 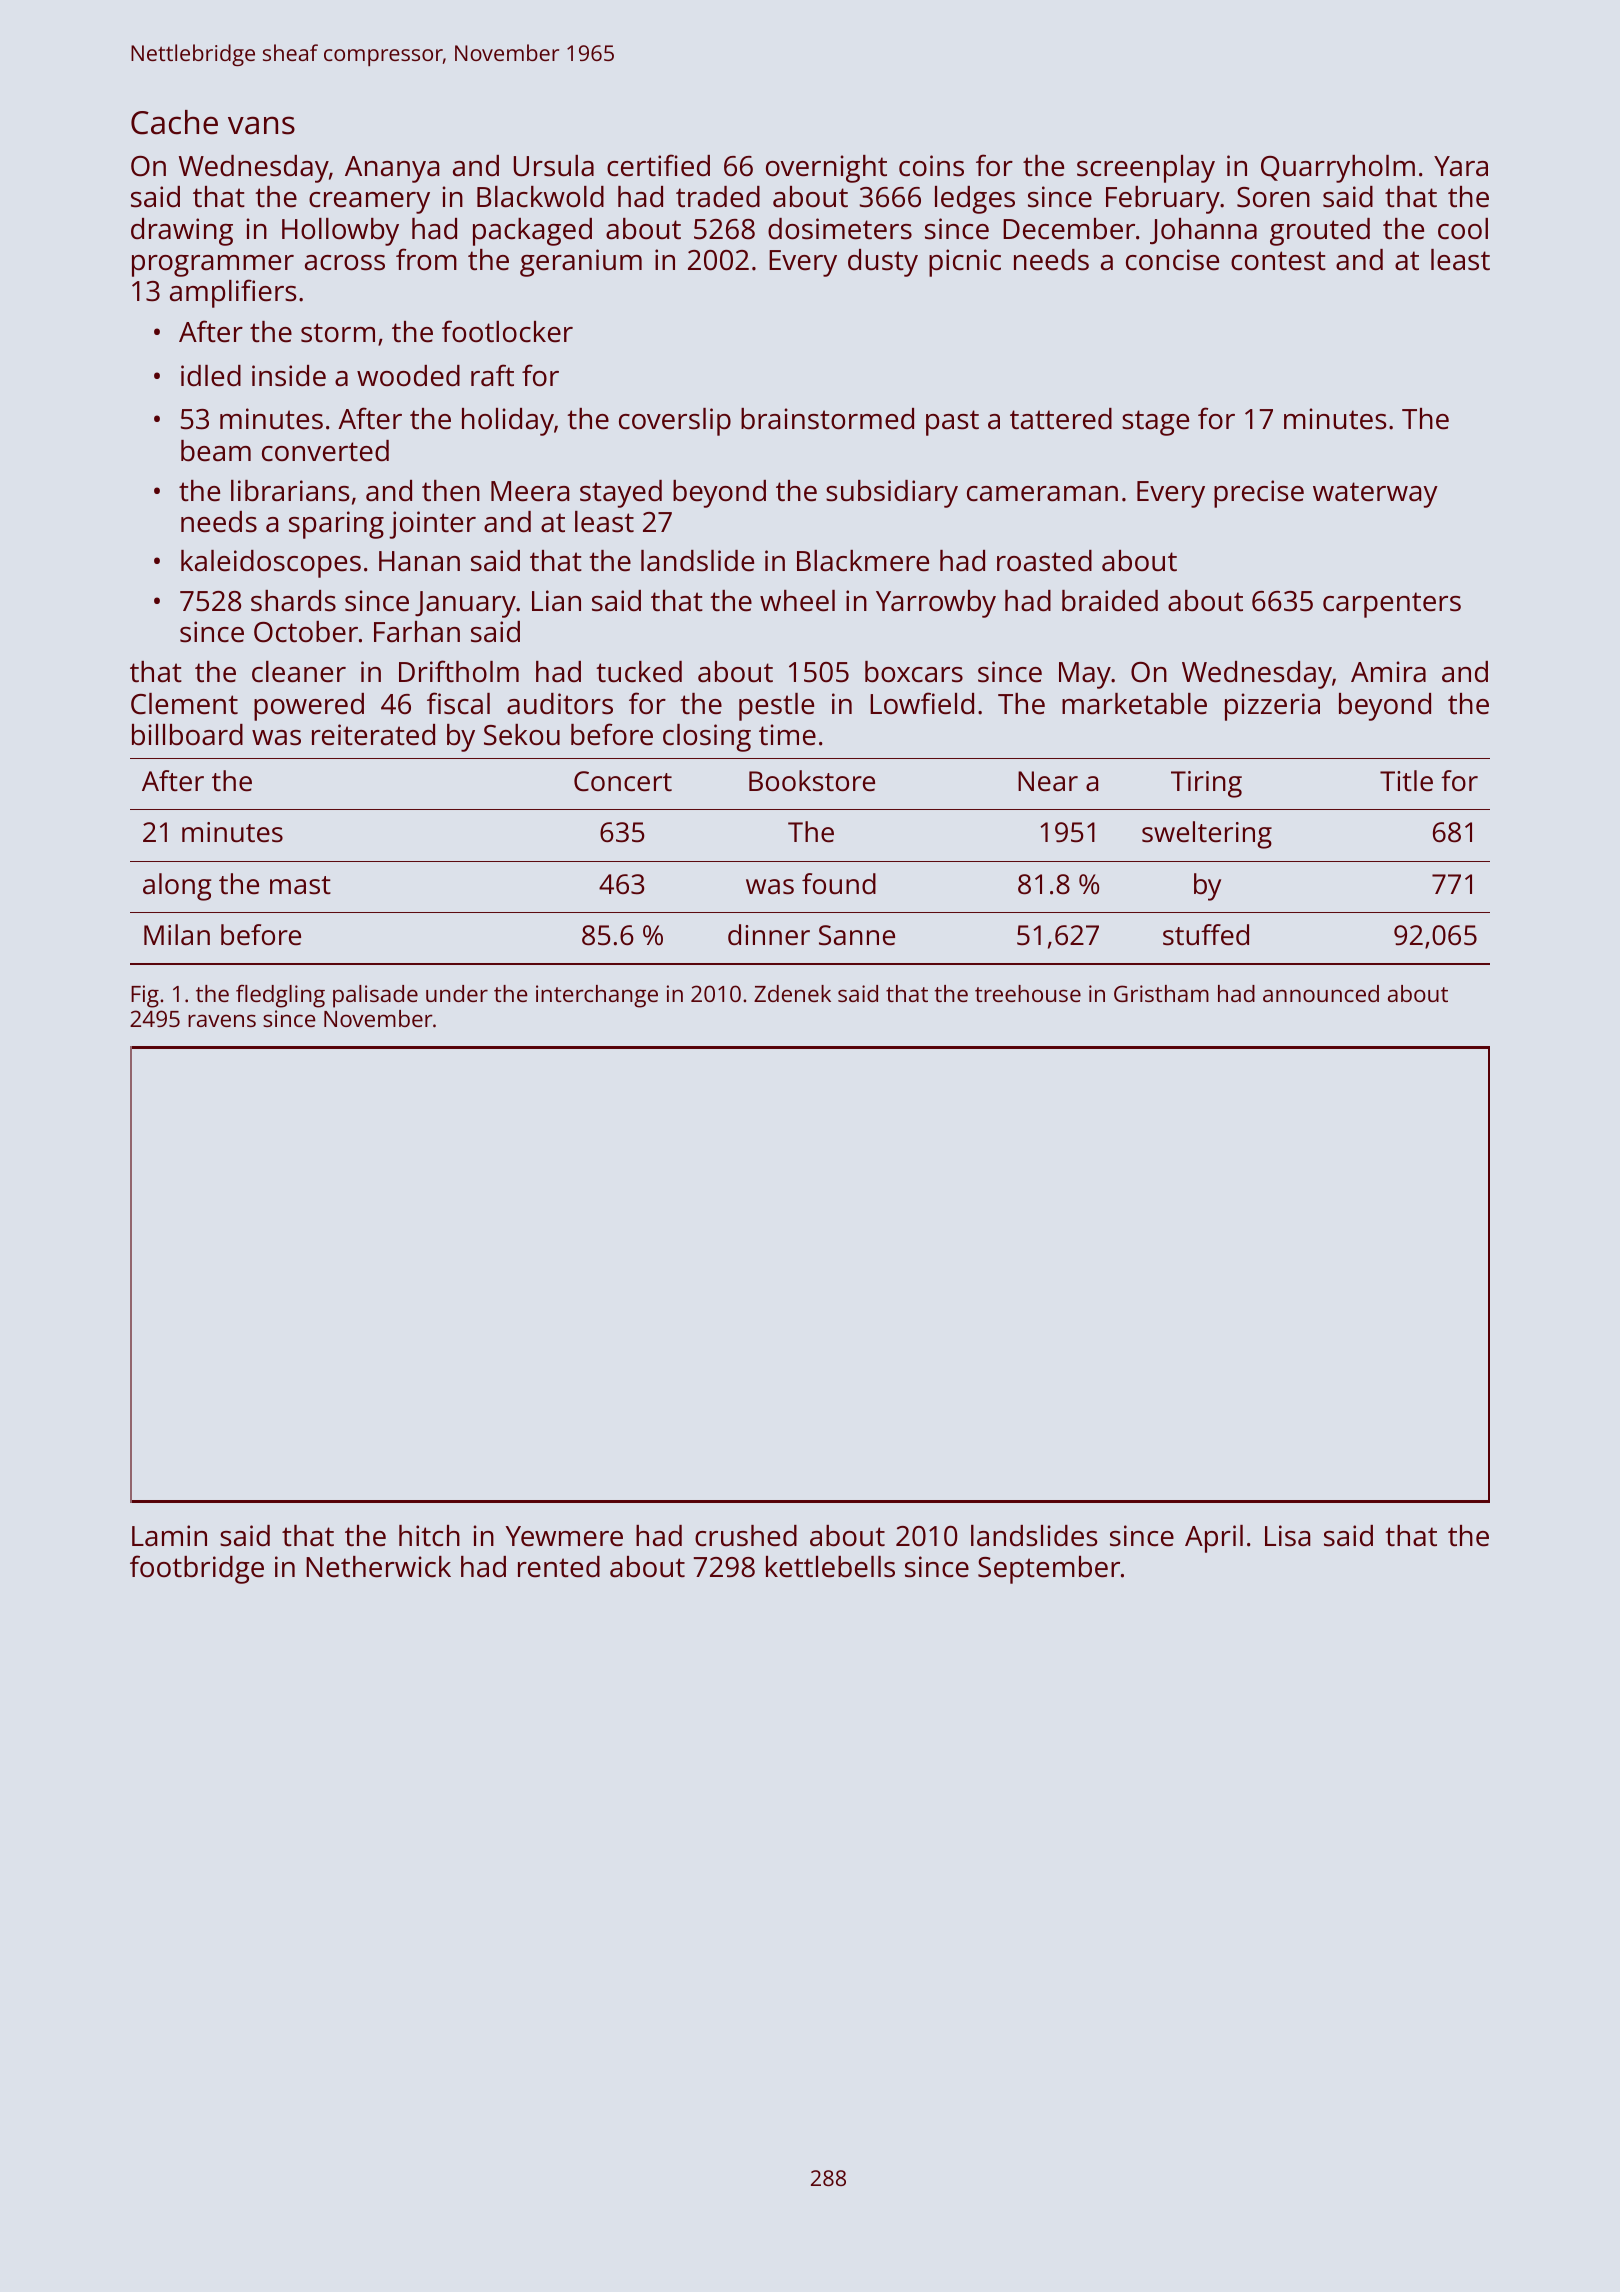 What do you see at coordinates (426, 259) in the image?
I see `from` at bounding box center [426, 259].
